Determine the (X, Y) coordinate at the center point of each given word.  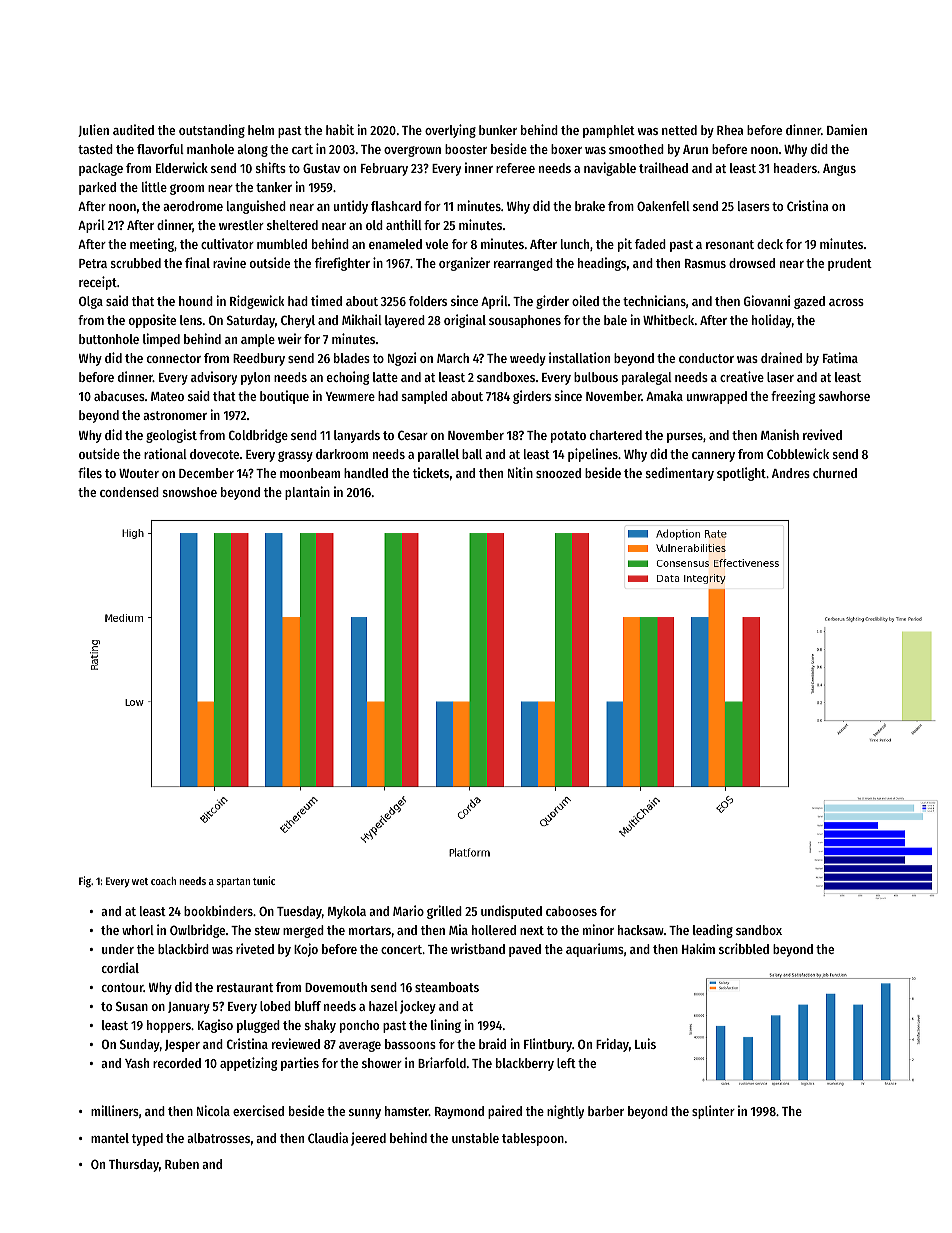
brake (590, 206)
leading (713, 931)
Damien (847, 129)
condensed (129, 492)
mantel (110, 1138)
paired (505, 1112)
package (101, 169)
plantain (307, 493)
